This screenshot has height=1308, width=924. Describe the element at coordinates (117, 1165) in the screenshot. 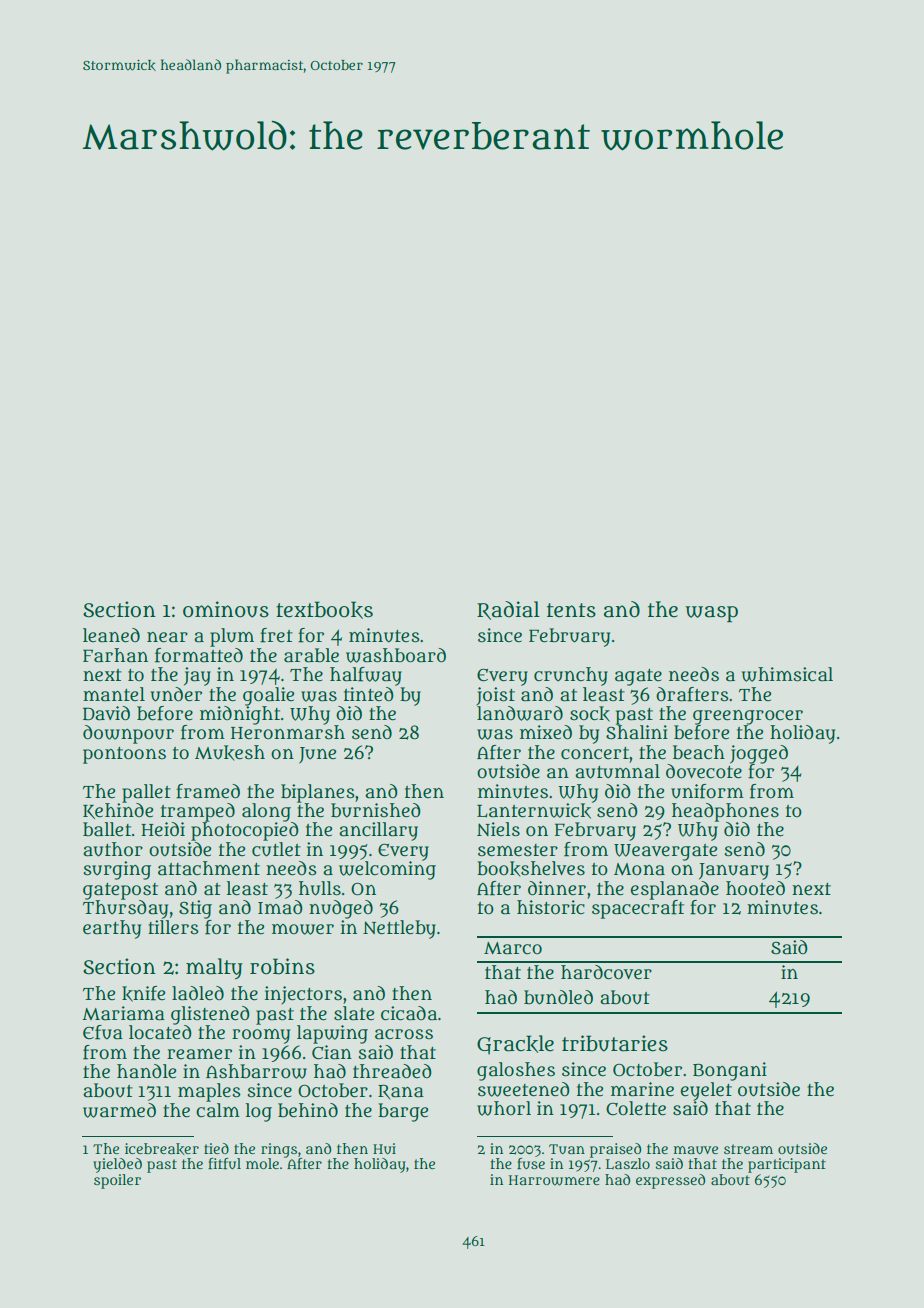

I see `yielded` at that location.
